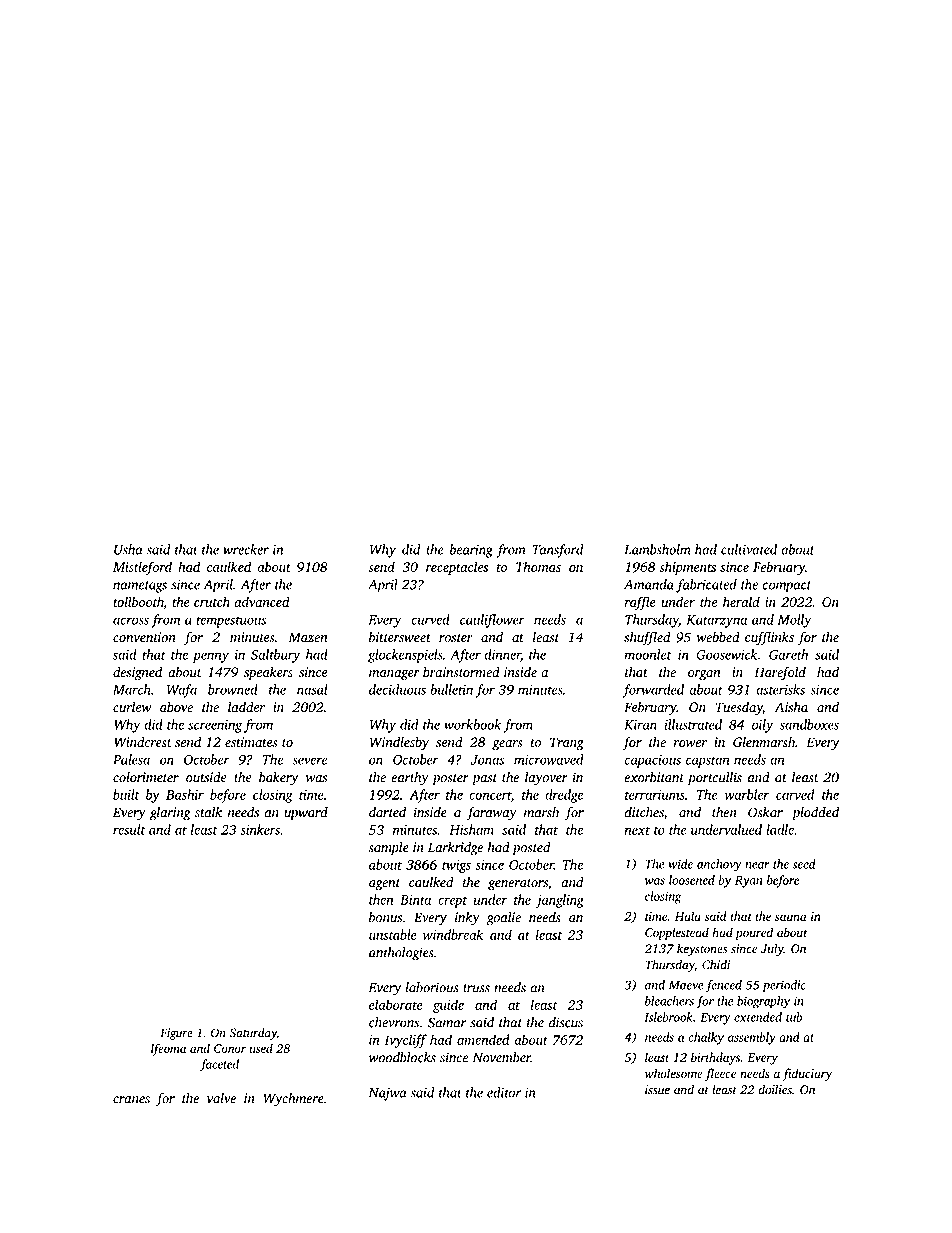 The height and width of the document is (1233, 952). Describe the element at coordinates (262, 601) in the document. I see `advanced` at that location.
